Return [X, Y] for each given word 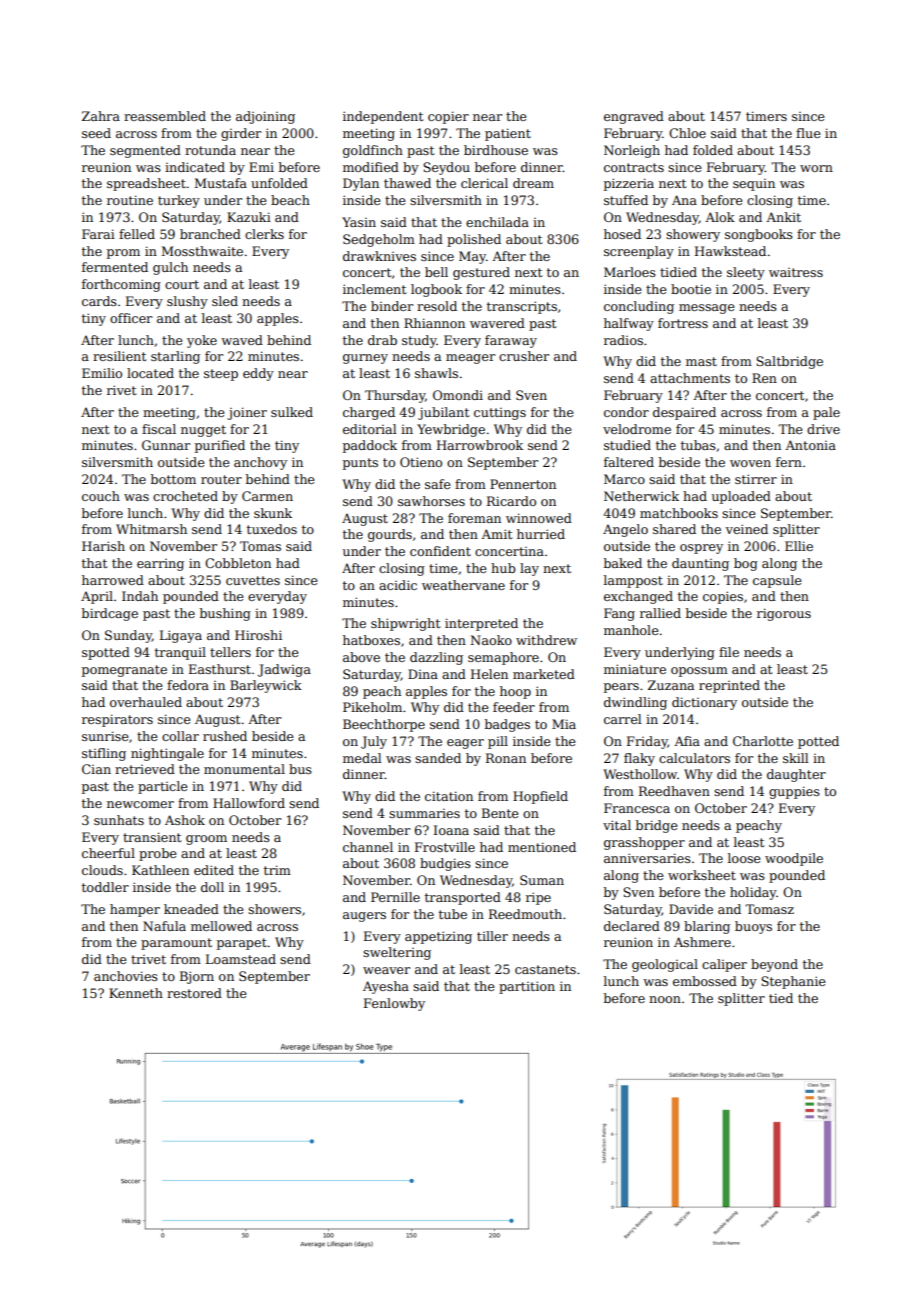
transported [463, 898]
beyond [774, 965]
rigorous [784, 614]
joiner [247, 413]
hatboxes [371, 640]
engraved [634, 117]
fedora [188, 685]
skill [796, 758]
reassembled [165, 116]
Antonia [810, 445]
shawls [436, 373]
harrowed [113, 580]
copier [448, 117]
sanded [438, 758]
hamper [135, 910]
